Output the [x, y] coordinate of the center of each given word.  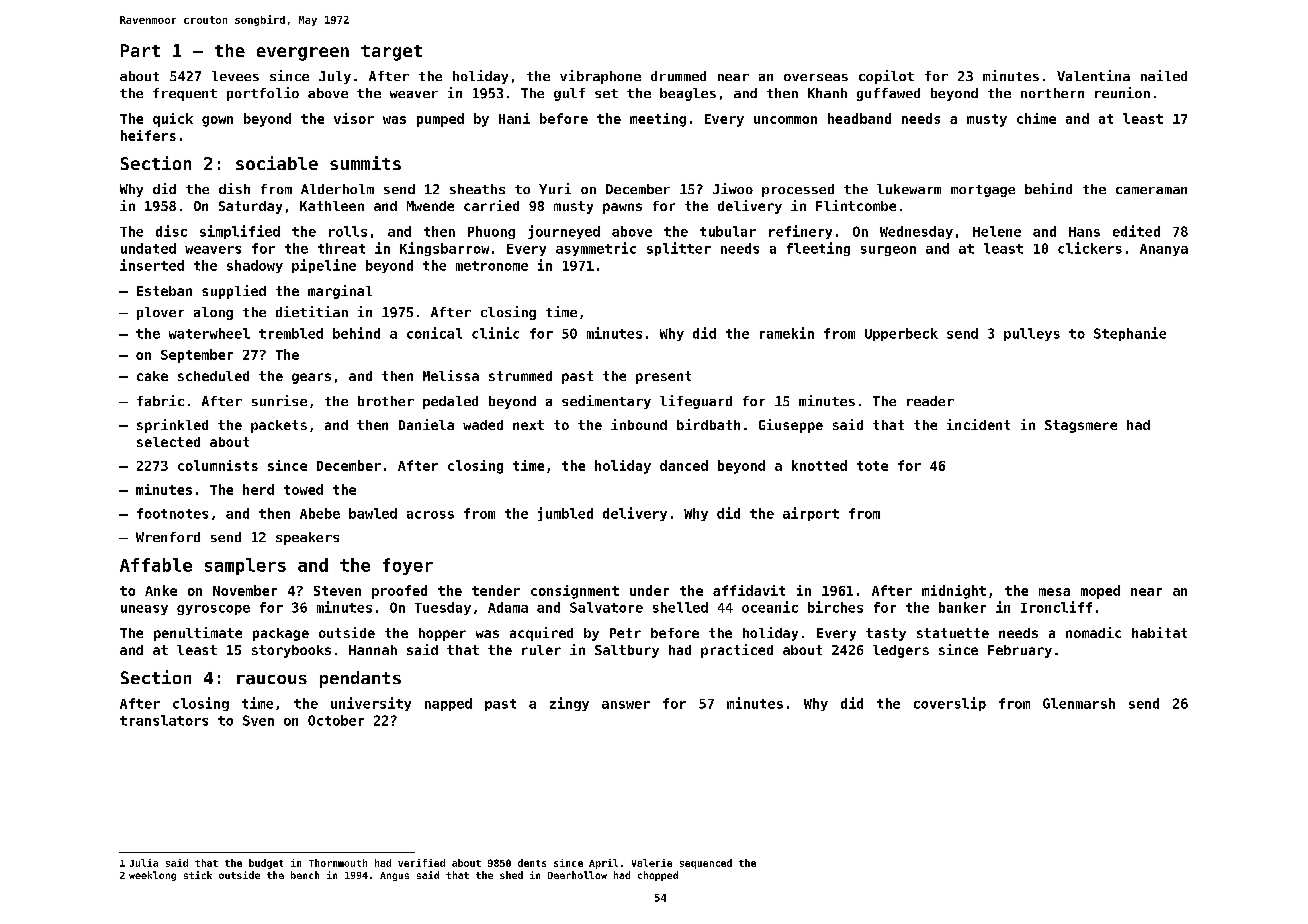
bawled [373, 513]
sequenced [706, 864]
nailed [1164, 75]
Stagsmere [1081, 426]
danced [684, 465]
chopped [658, 876]
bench [305, 875]
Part [140, 50]
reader [930, 401]
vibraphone [600, 77]
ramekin [787, 333]
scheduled [213, 376]
